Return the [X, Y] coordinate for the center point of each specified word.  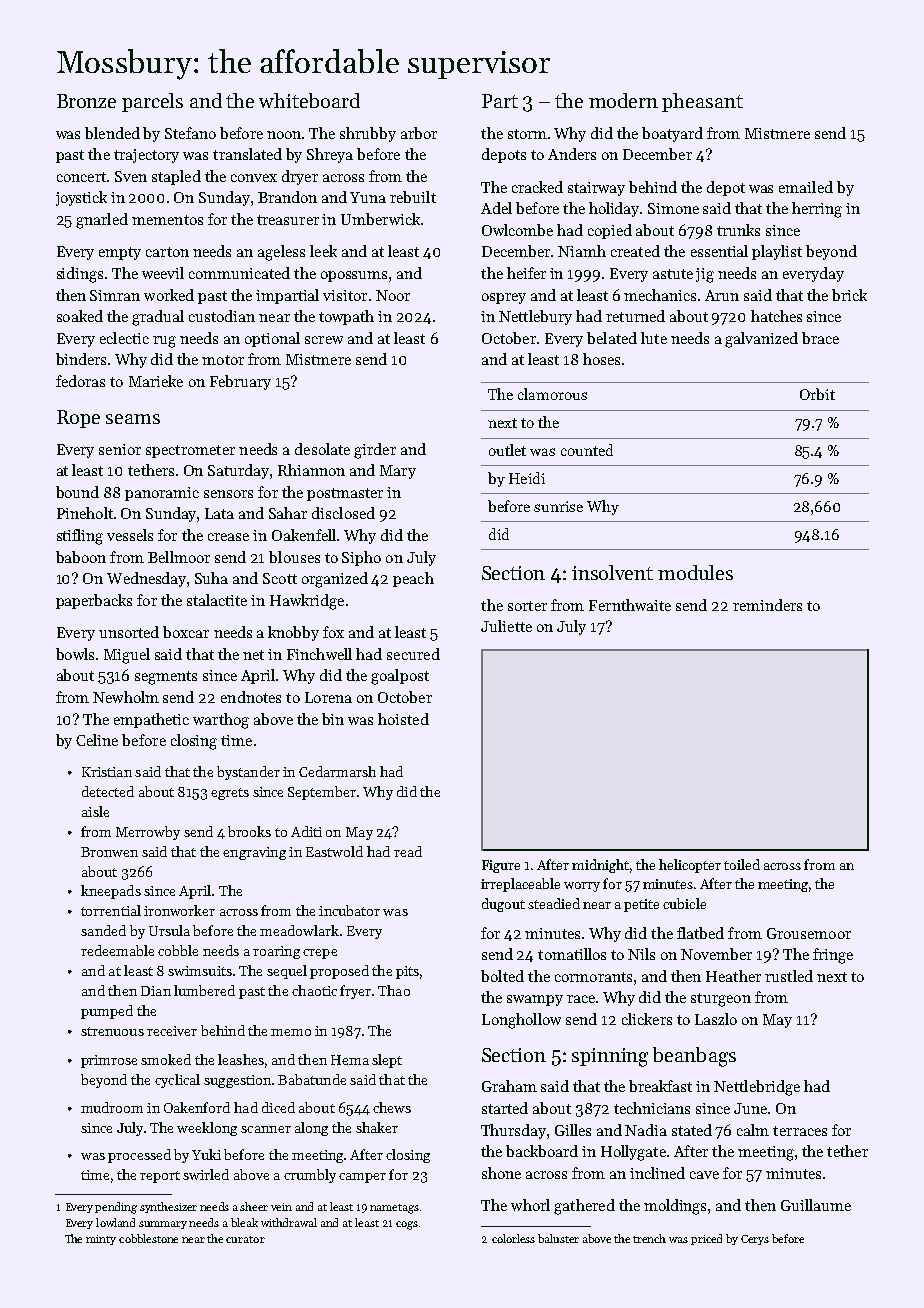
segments [166, 678]
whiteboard [309, 100]
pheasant [702, 102]
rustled [789, 976]
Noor [393, 295]
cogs [407, 1225]
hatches [776, 316]
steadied [554, 903]
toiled [742, 864]
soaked [80, 316]
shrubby [368, 134]
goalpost [400, 677]
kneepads [111, 892]
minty [101, 1240]
